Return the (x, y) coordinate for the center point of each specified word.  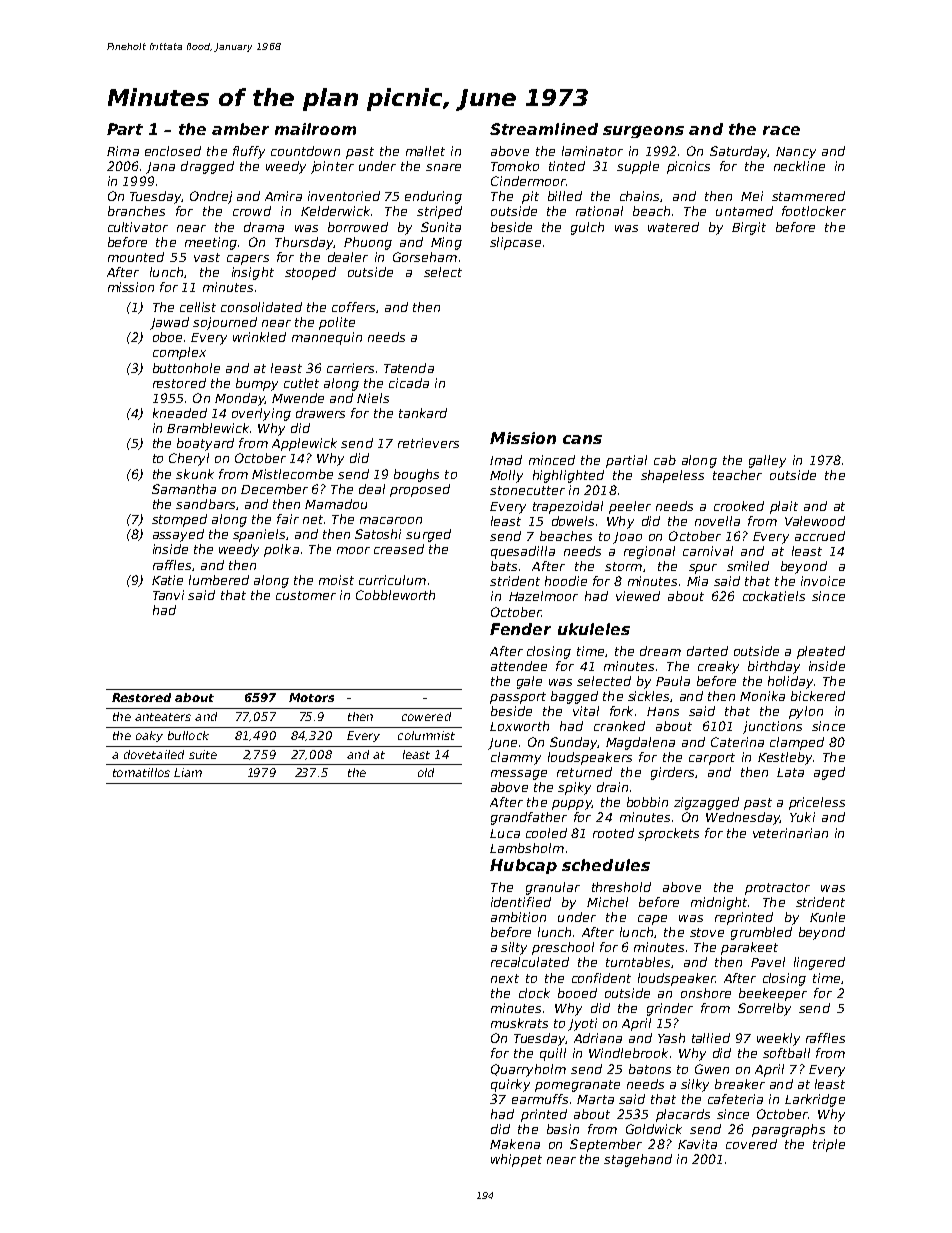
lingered (819, 963)
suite (203, 754)
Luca (505, 833)
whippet (516, 1160)
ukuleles (594, 629)
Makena (515, 1144)
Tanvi (168, 595)
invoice (823, 581)
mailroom (315, 129)
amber (240, 129)
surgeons (643, 132)
